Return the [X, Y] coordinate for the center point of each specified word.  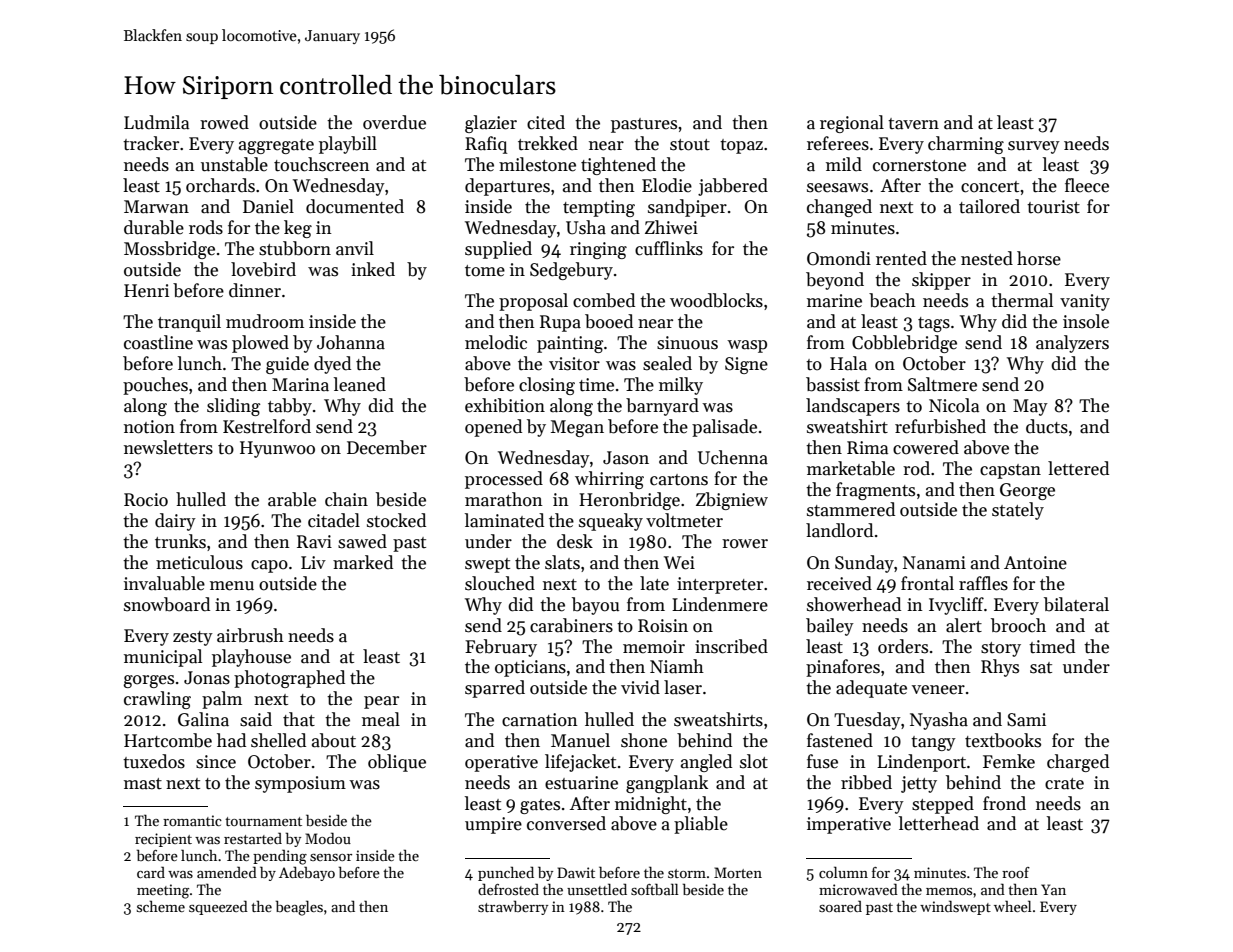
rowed [224, 122]
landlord [839, 530]
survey [1034, 147]
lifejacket [580, 763]
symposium [300, 784]
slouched [500, 583]
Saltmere [942, 384]
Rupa [560, 323]
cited [546, 122]
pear [381, 702]
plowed [260, 344]
